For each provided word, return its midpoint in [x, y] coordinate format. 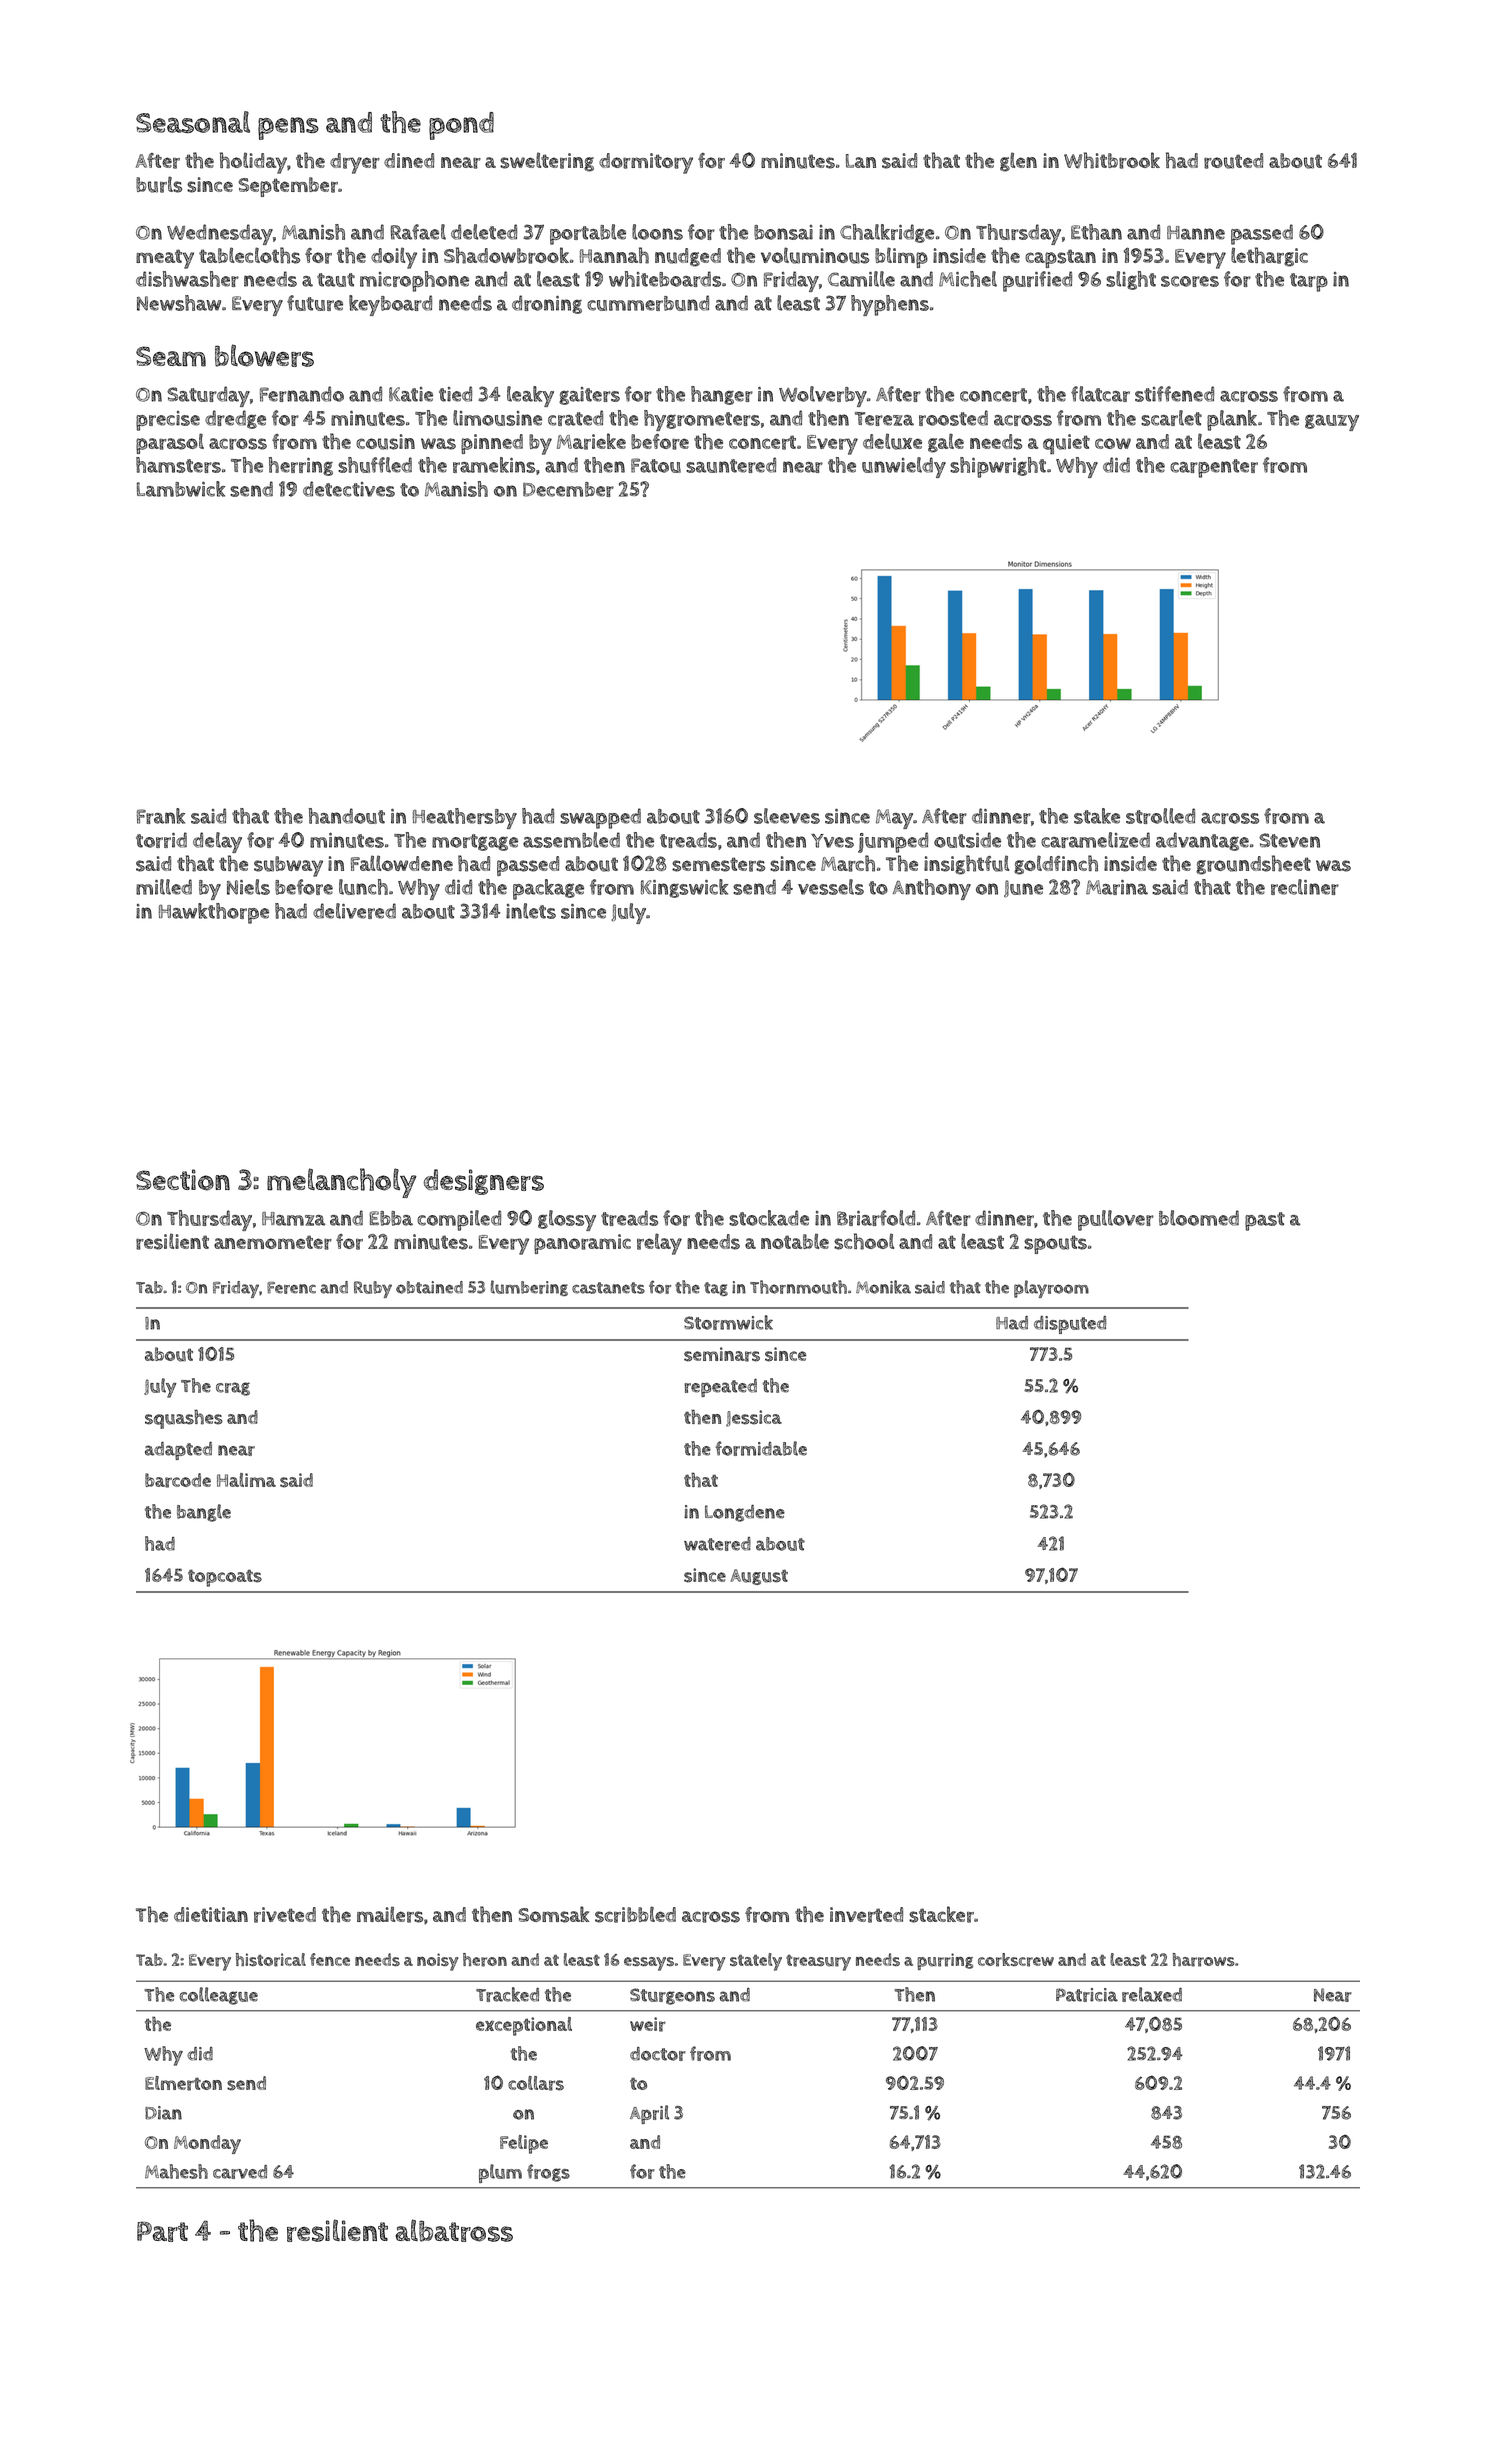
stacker [941, 1914]
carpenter [1214, 468]
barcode [178, 1480]
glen [1018, 162]
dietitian [211, 1914]
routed [1233, 161]
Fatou [656, 465]
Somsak [553, 1914]
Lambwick [181, 489]
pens [288, 128]
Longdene [745, 1513]
